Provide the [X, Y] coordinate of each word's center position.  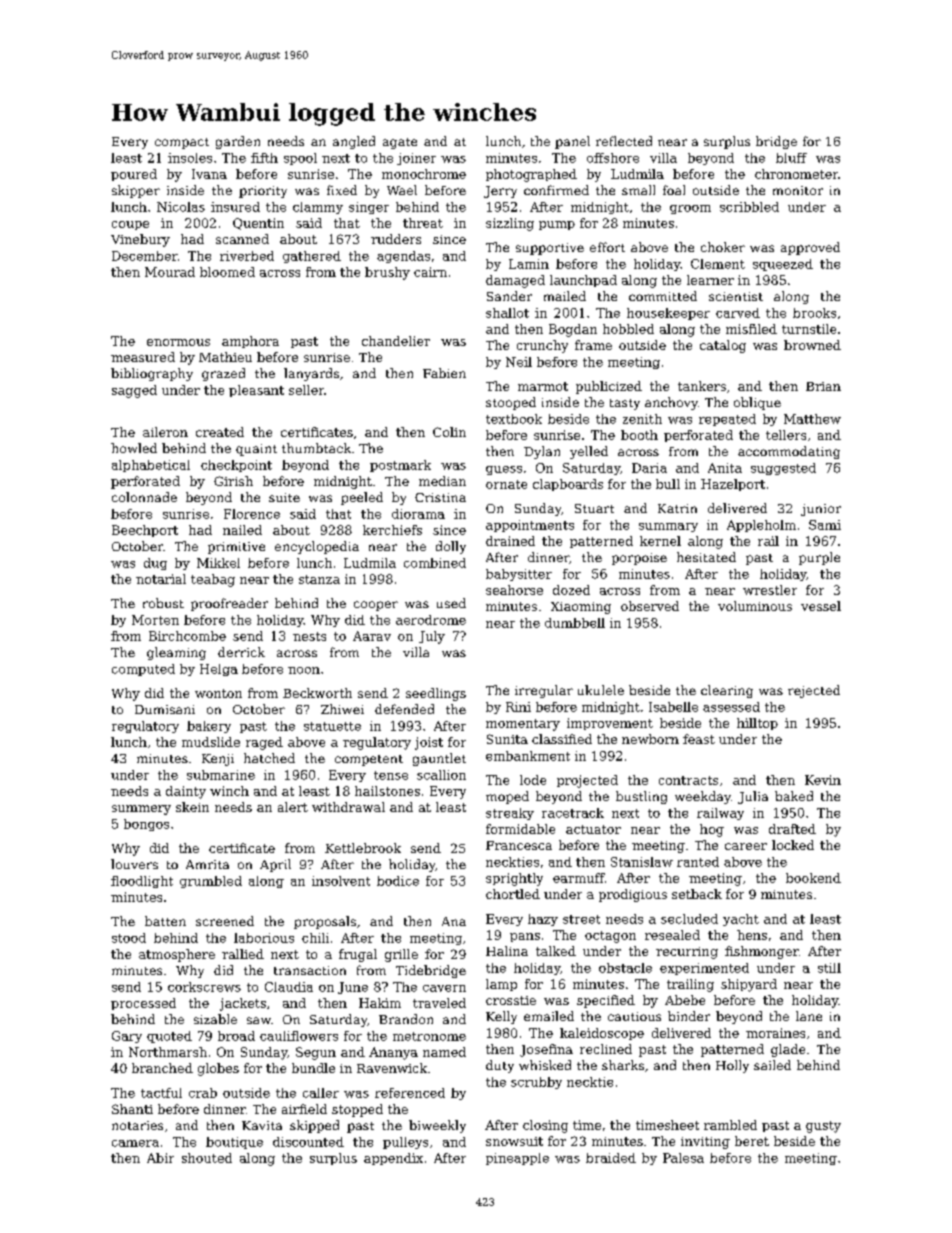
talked [556, 951]
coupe [130, 225]
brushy [387, 273]
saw [259, 1020]
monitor [798, 190]
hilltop [757, 724]
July [432, 637]
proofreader [229, 604]
